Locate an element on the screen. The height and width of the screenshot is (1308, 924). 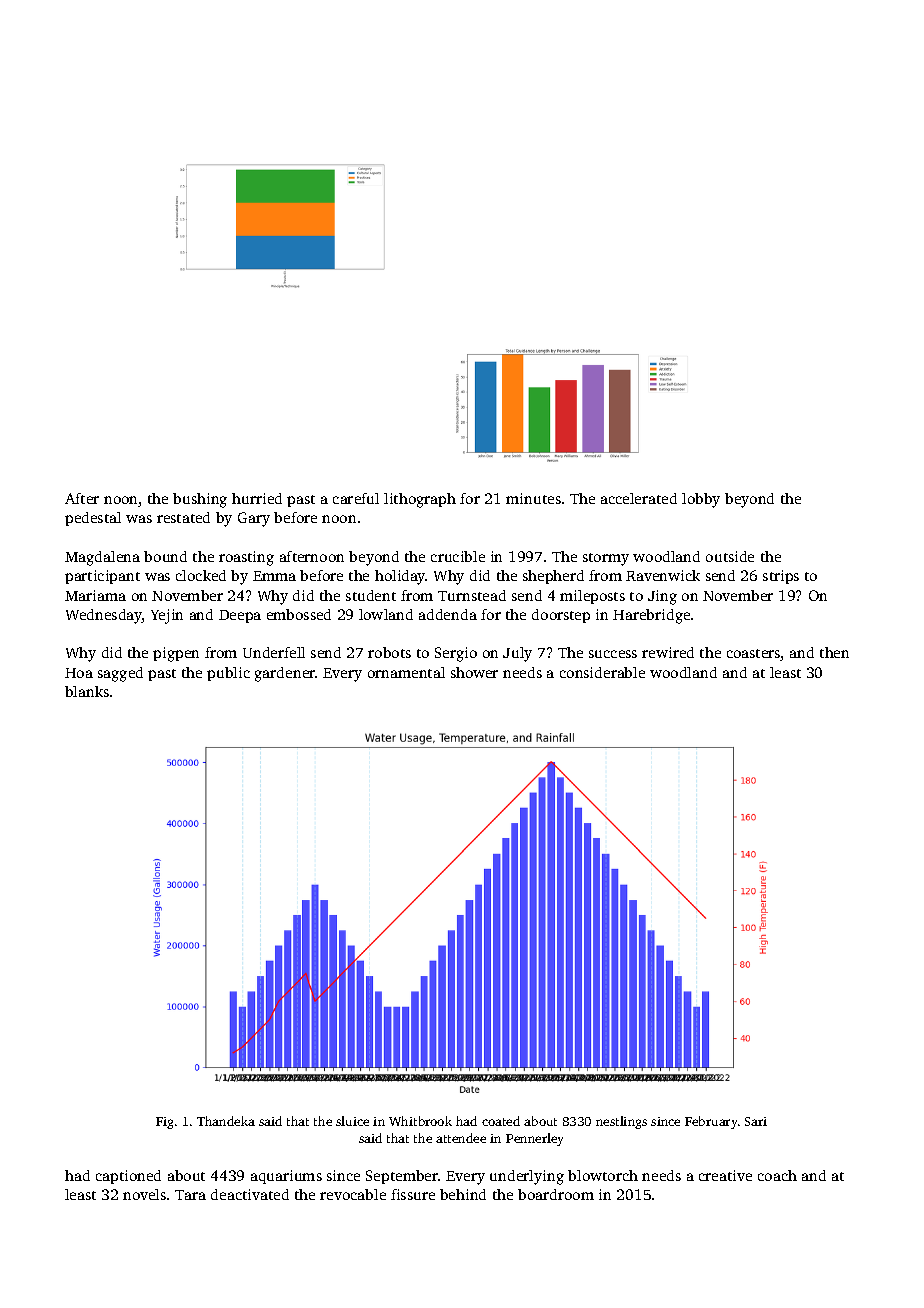
considerable is located at coordinates (602, 672).
